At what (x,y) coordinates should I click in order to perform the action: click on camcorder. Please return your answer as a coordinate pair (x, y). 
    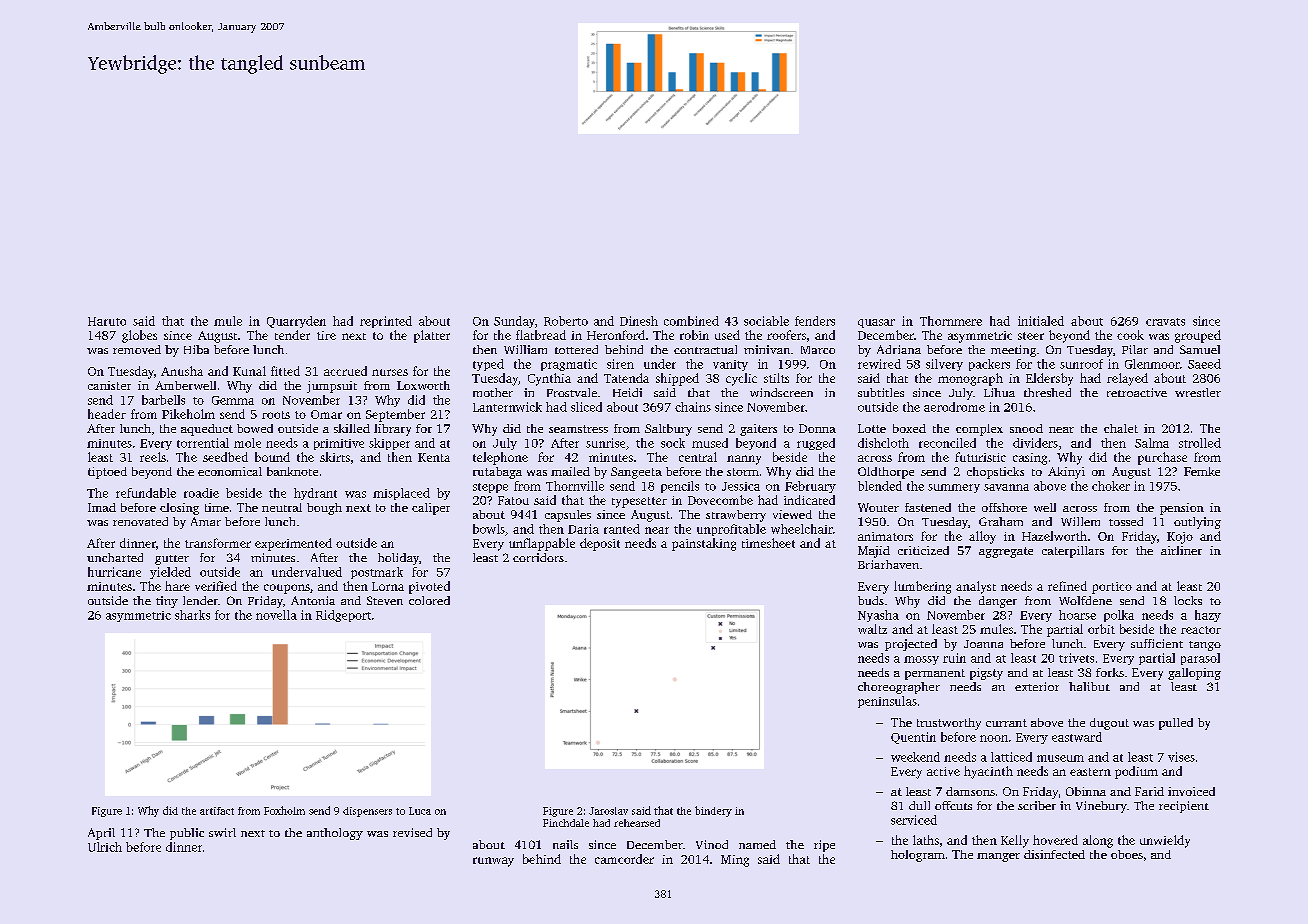
    Looking at the image, I should click on (624, 859).
